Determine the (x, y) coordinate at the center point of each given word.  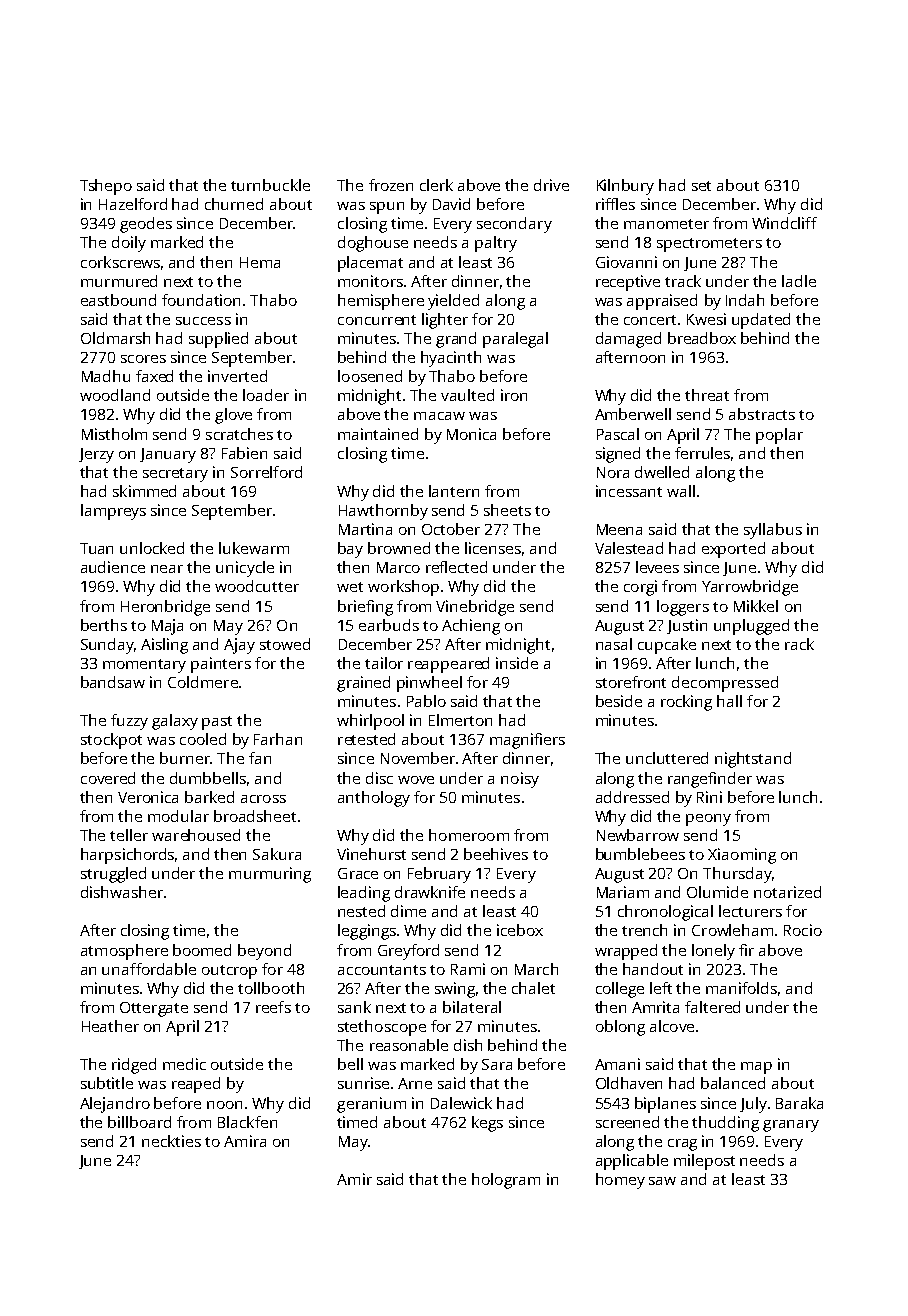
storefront (631, 682)
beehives (496, 854)
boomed (202, 950)
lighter (445, 321)
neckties (171, 1141)
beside (619, 701)
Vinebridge (475, 608)
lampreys (113, 512)
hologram (506, 1181)
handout (653, 969)
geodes (146, 225)
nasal (614, 644)
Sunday (107, 646)
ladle (799, 281)
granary (791, 1126)
